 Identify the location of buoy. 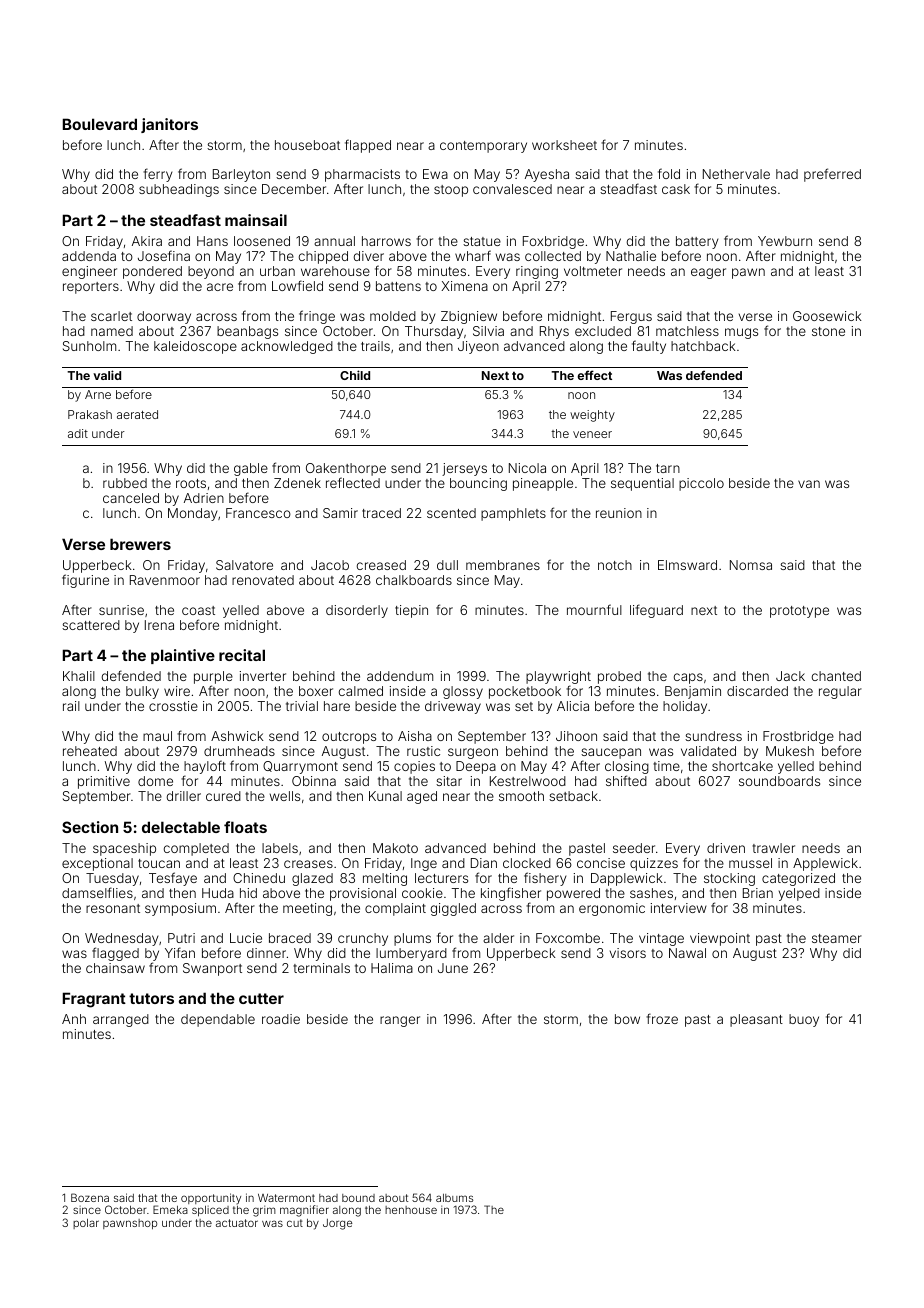
(804, 1020).
